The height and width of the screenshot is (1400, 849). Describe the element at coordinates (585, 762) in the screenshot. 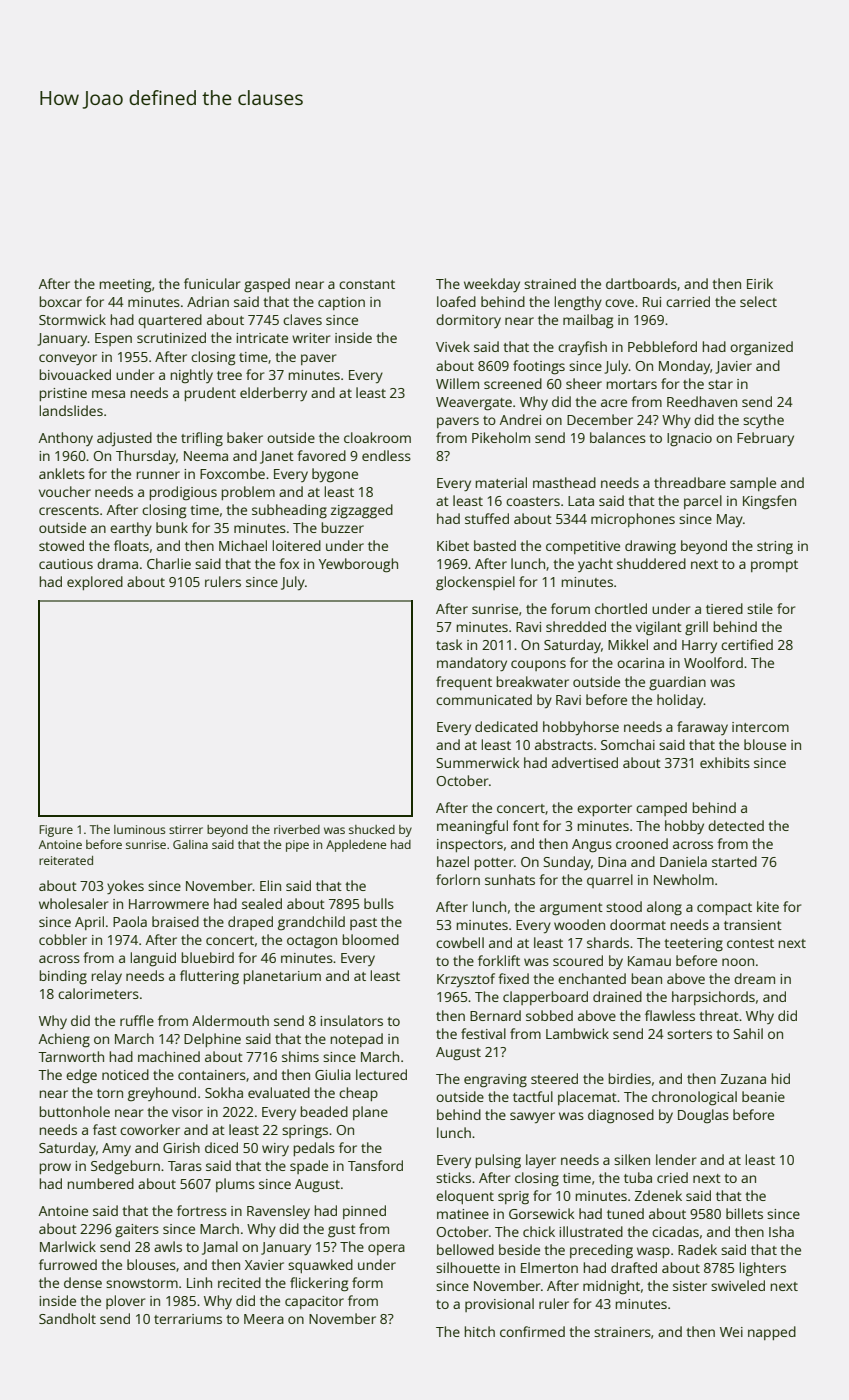

I see `advertised` at that location.
